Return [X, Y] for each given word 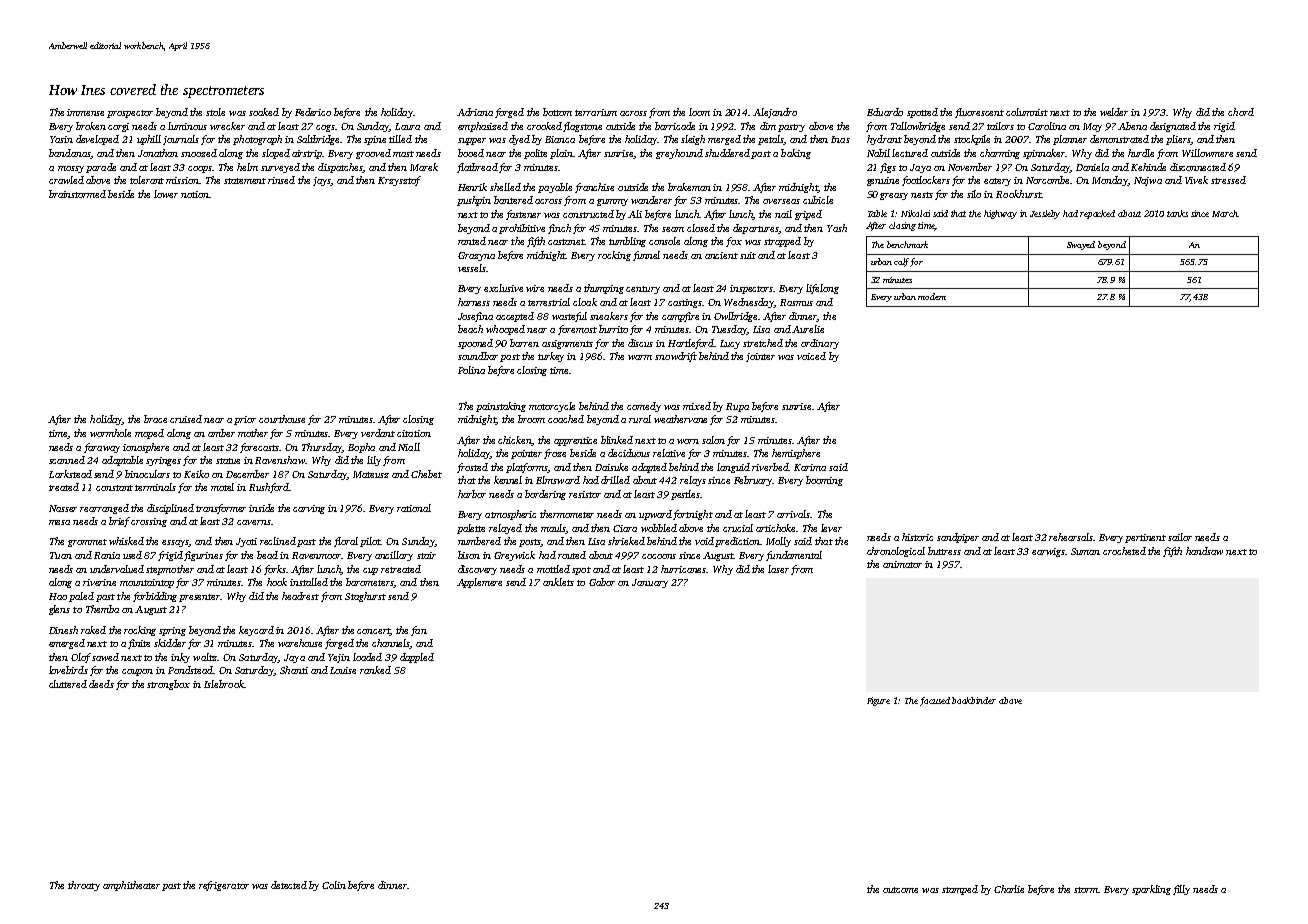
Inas [840, 139]
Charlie [1009, 889]
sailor [1180, 537]
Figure [878, 701]
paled [81, 597]
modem [932, 296]
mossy [71, 169]
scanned [67, 460]
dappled [417, 658]
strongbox [168, 685]
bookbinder [974, 700]
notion [195, 194]
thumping [604, 289]
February [753, 481]
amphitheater [131, 886]
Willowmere [1207, 153]
